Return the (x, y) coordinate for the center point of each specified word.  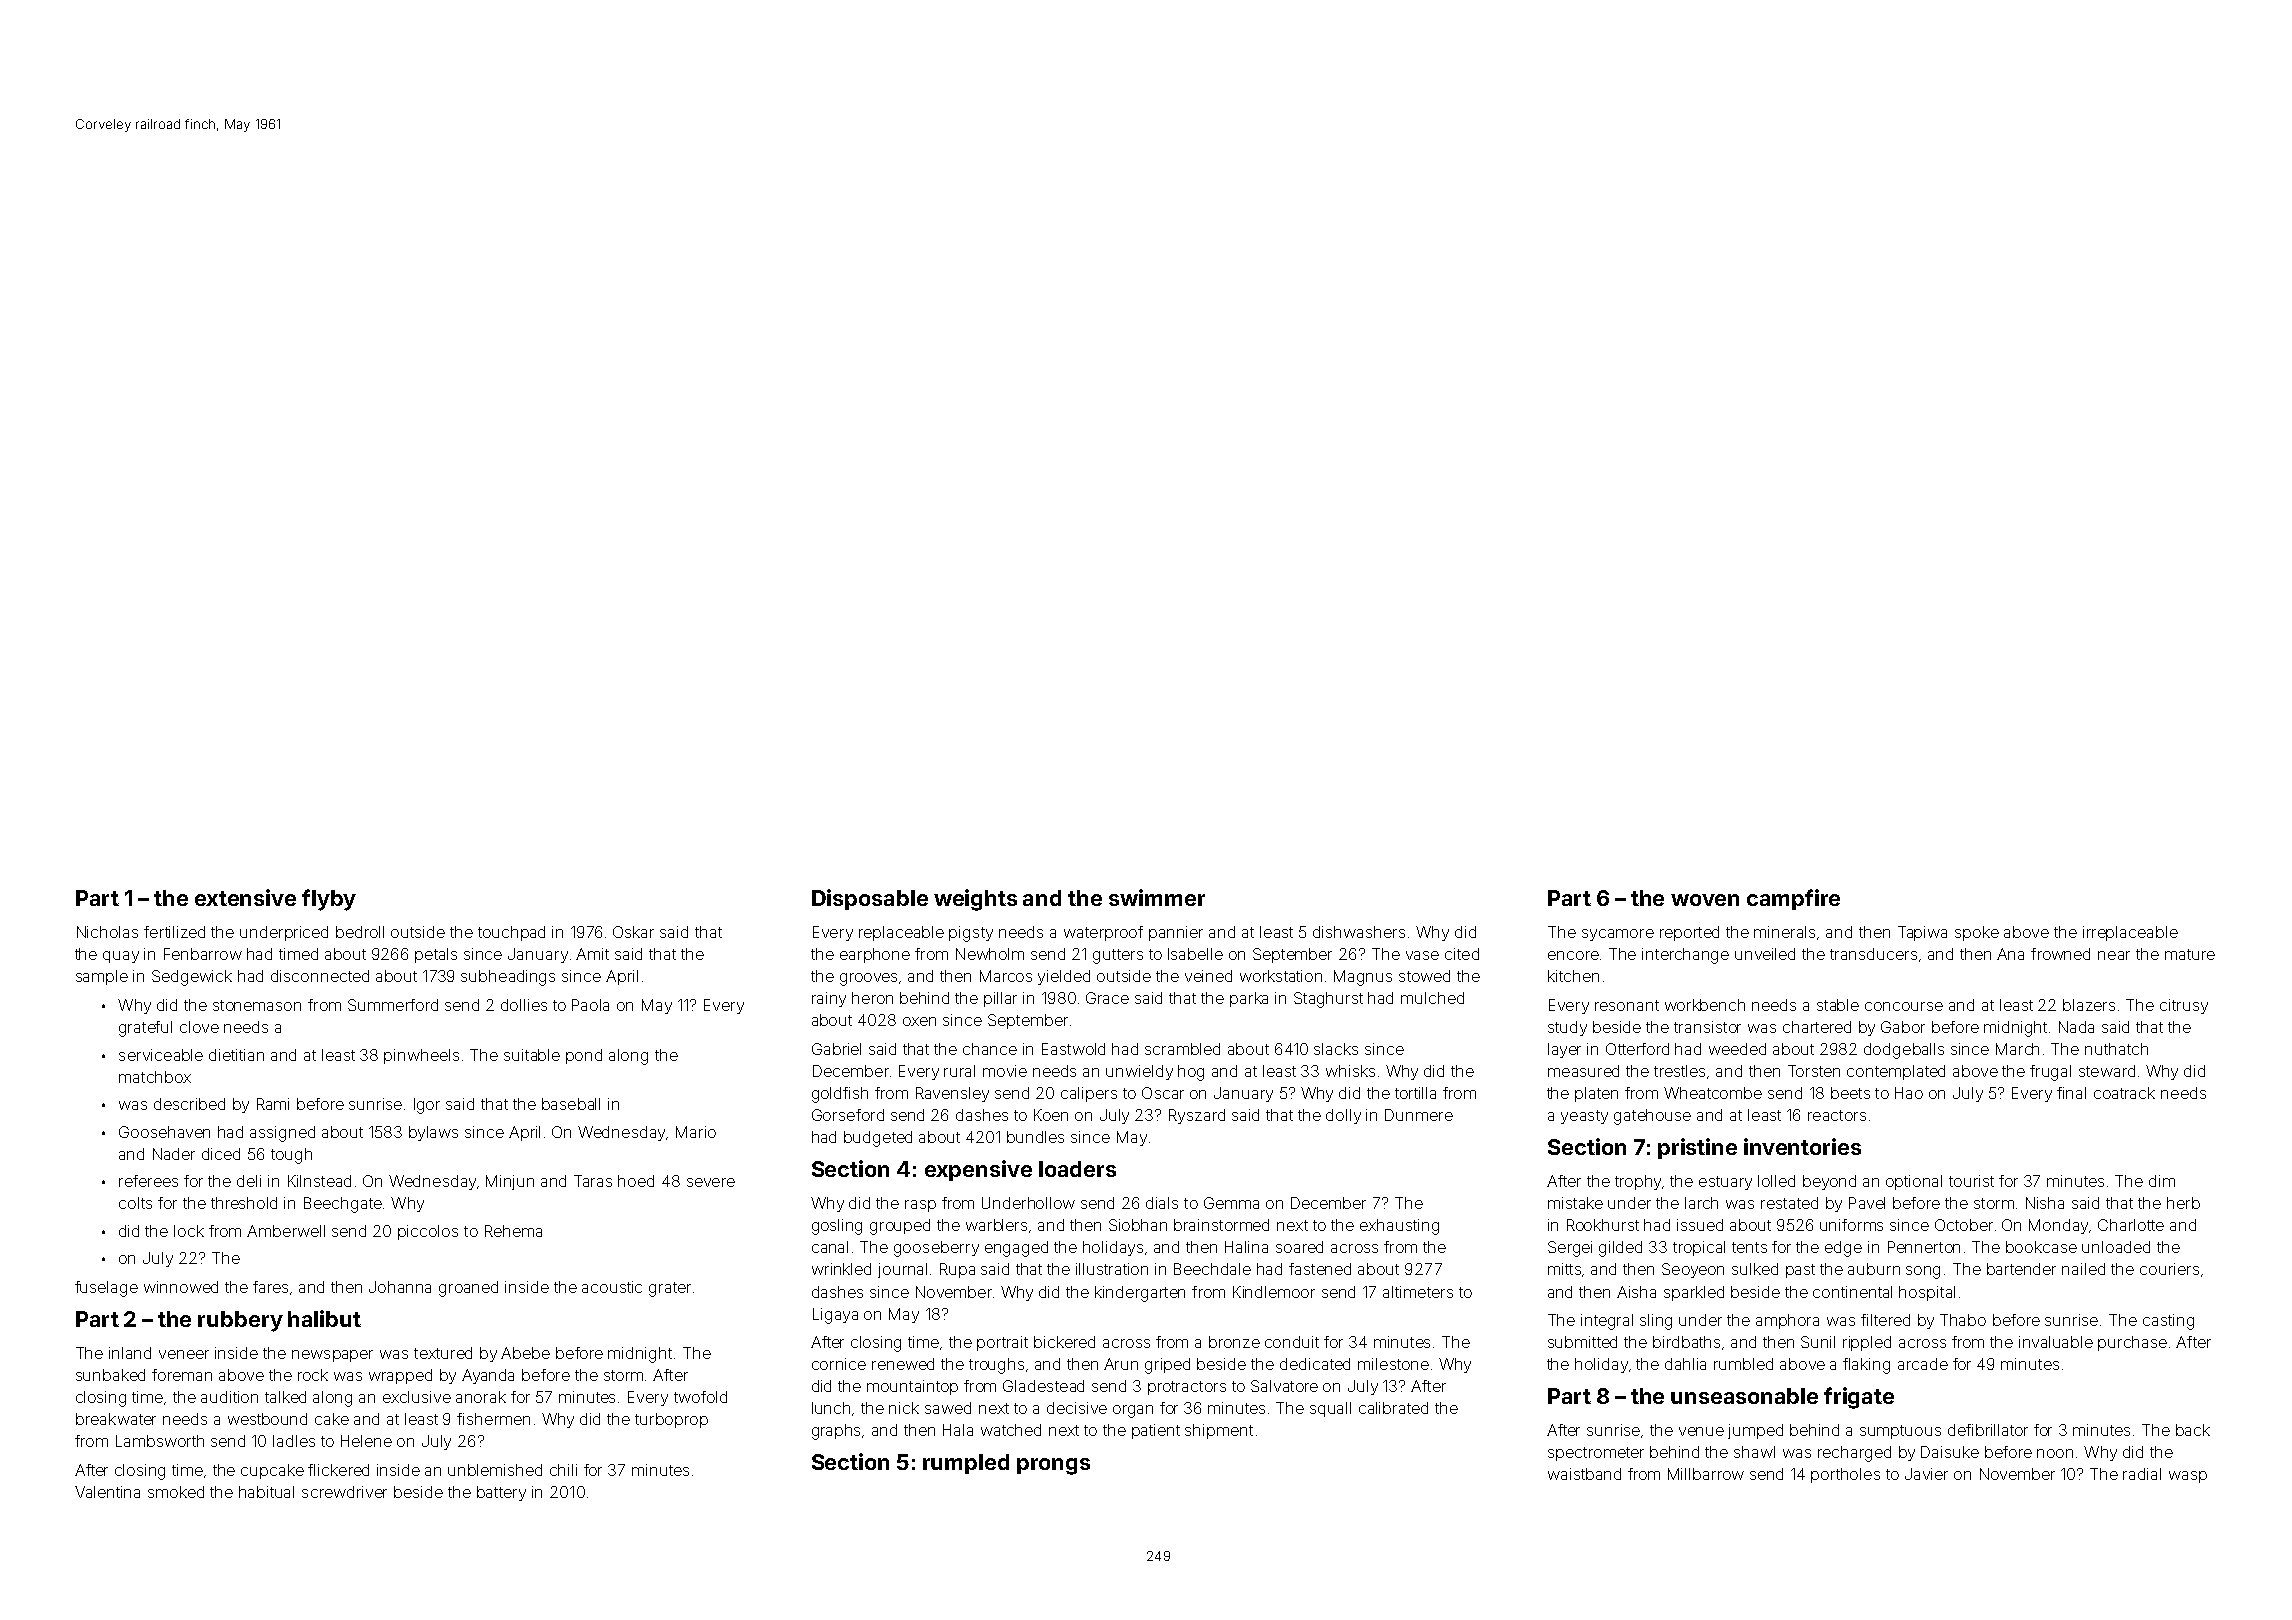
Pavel (1867, 1203)
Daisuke (1950, 1452)
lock (189, 1231)
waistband (1584, 1474)
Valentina (107, 1492)
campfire (1793, 899)
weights (975, 900)
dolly (1343, 1116)
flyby (329, 900)
